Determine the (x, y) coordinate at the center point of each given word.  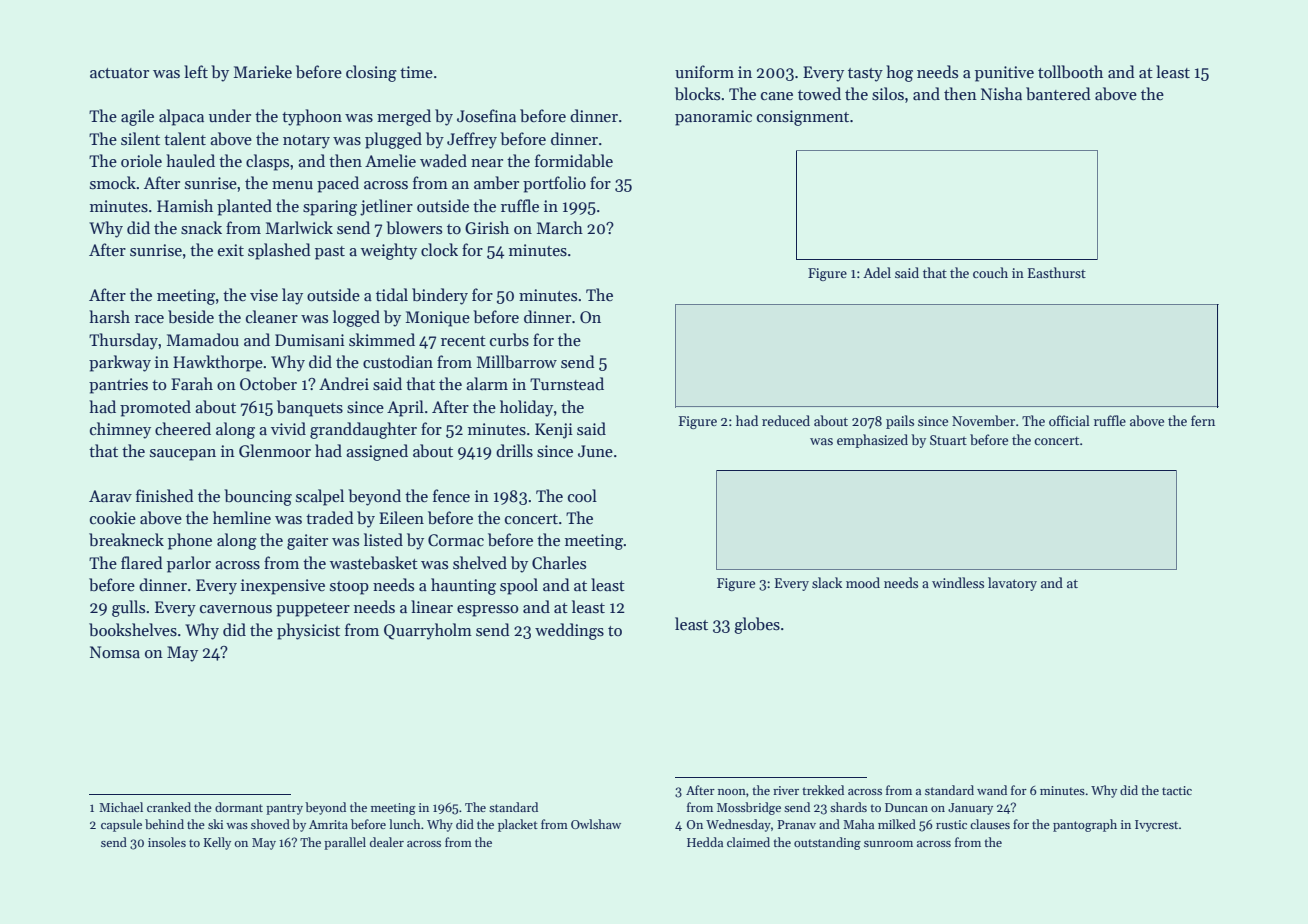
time (416, 72)
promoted (155, 408)
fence (451, 495)
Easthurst (1057, 272)
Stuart (948, 440)
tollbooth (1070, 72)
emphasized (872, 441)
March (560, 227)
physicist (308, 631)
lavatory (1012, 584)
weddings (569, 631)
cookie (113, 518)
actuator (119, 73)
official (1069, 420)
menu (292, 185)
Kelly (217, 843)
